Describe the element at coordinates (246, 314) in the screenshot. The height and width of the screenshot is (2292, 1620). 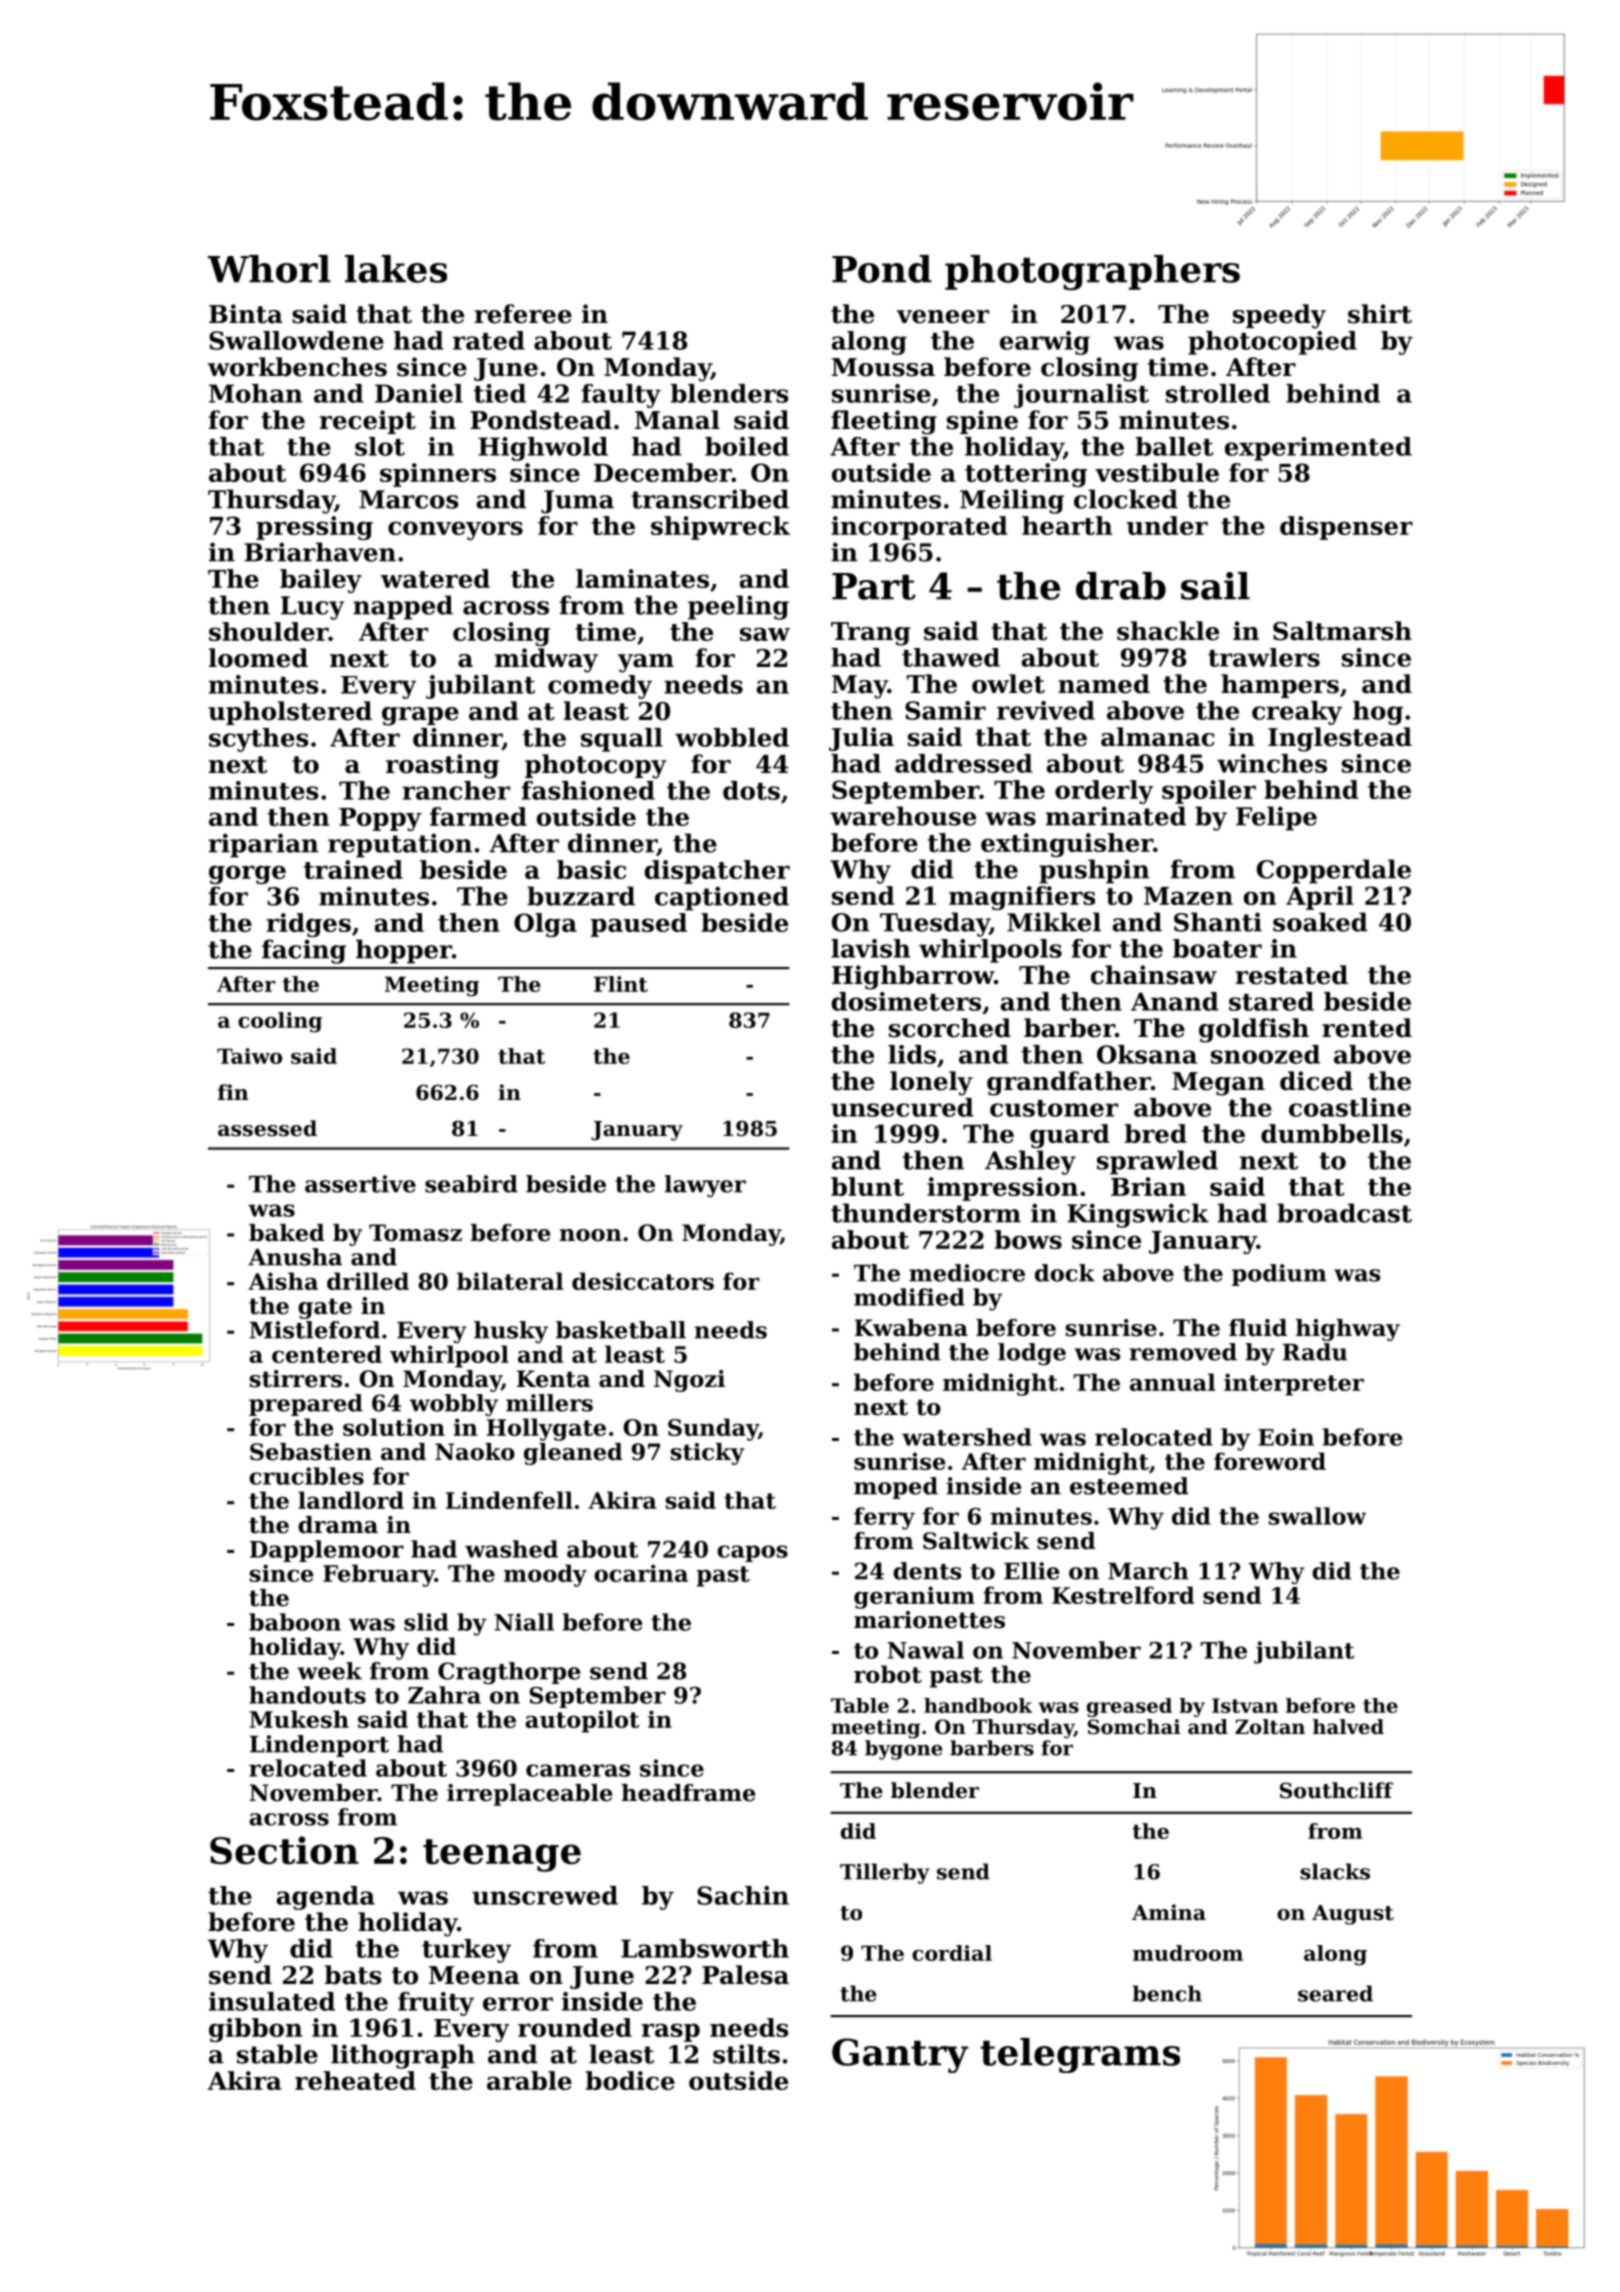
I see `Binta` at that location.
